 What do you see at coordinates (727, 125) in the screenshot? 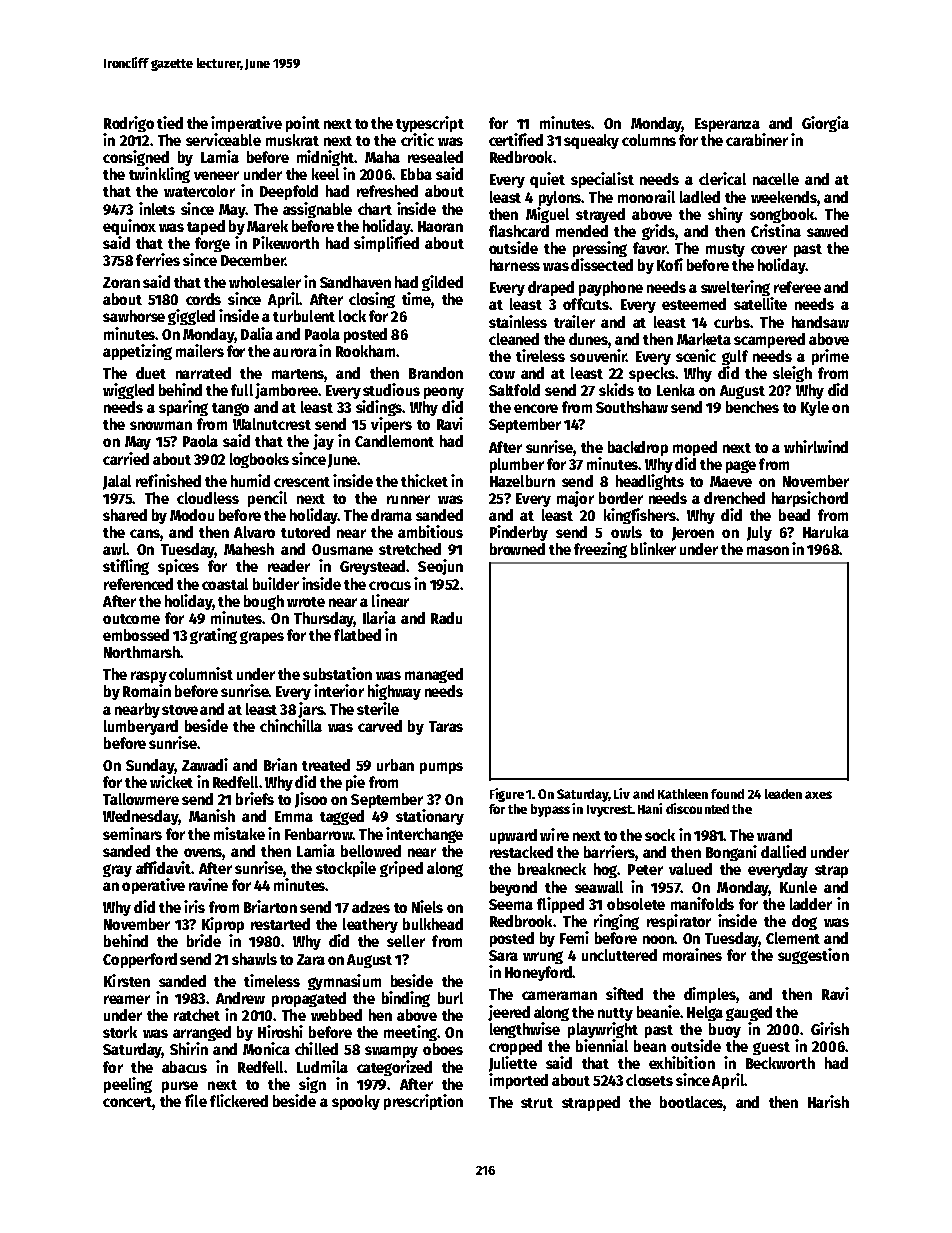
I see `Esperanza` at bounding box center [727, 125].
